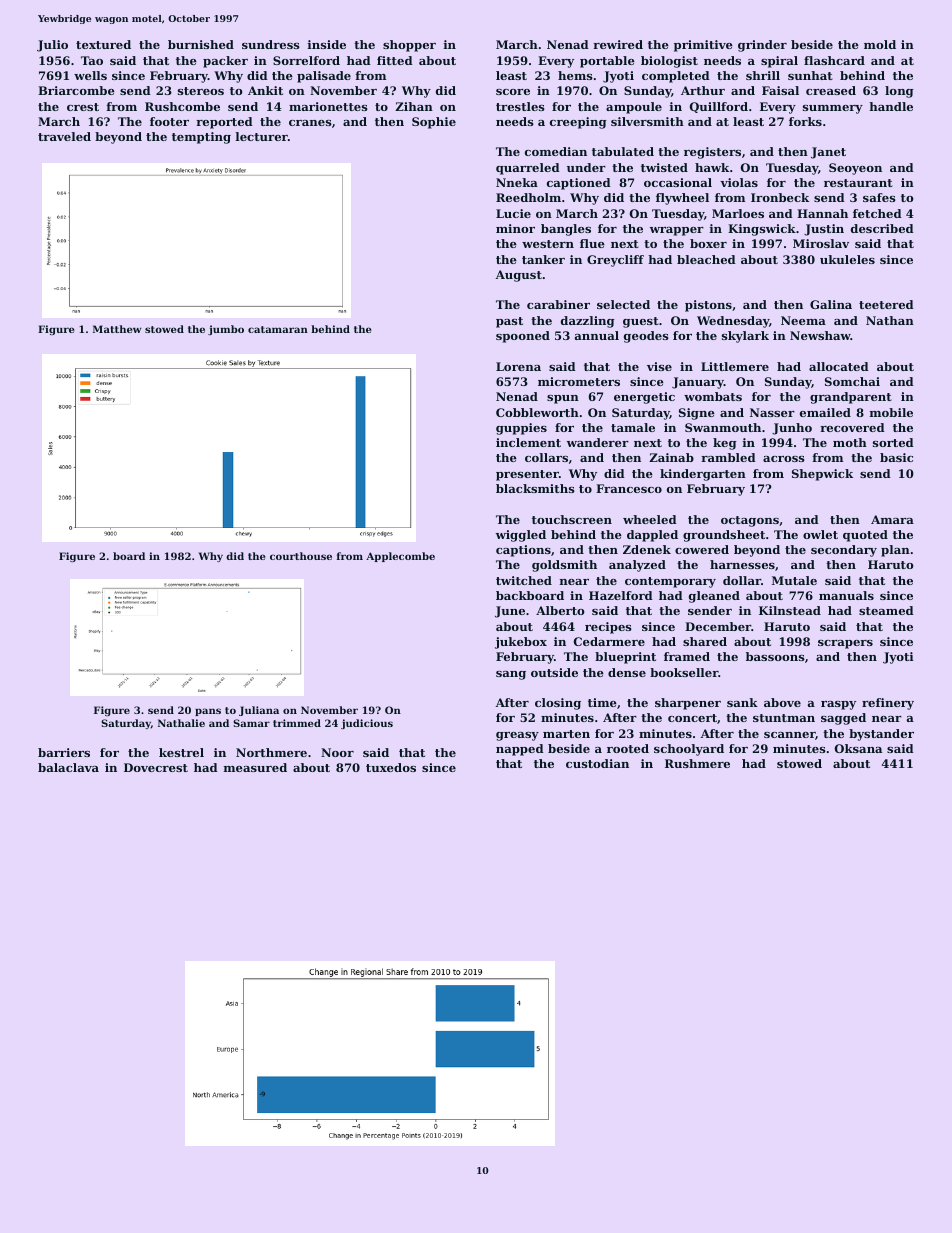 This screenshot has width=952, height=1233. What do you see at coordinates (68, 767) in the screenshot?
I see `balaclava` at bounding box center [68, 767].
